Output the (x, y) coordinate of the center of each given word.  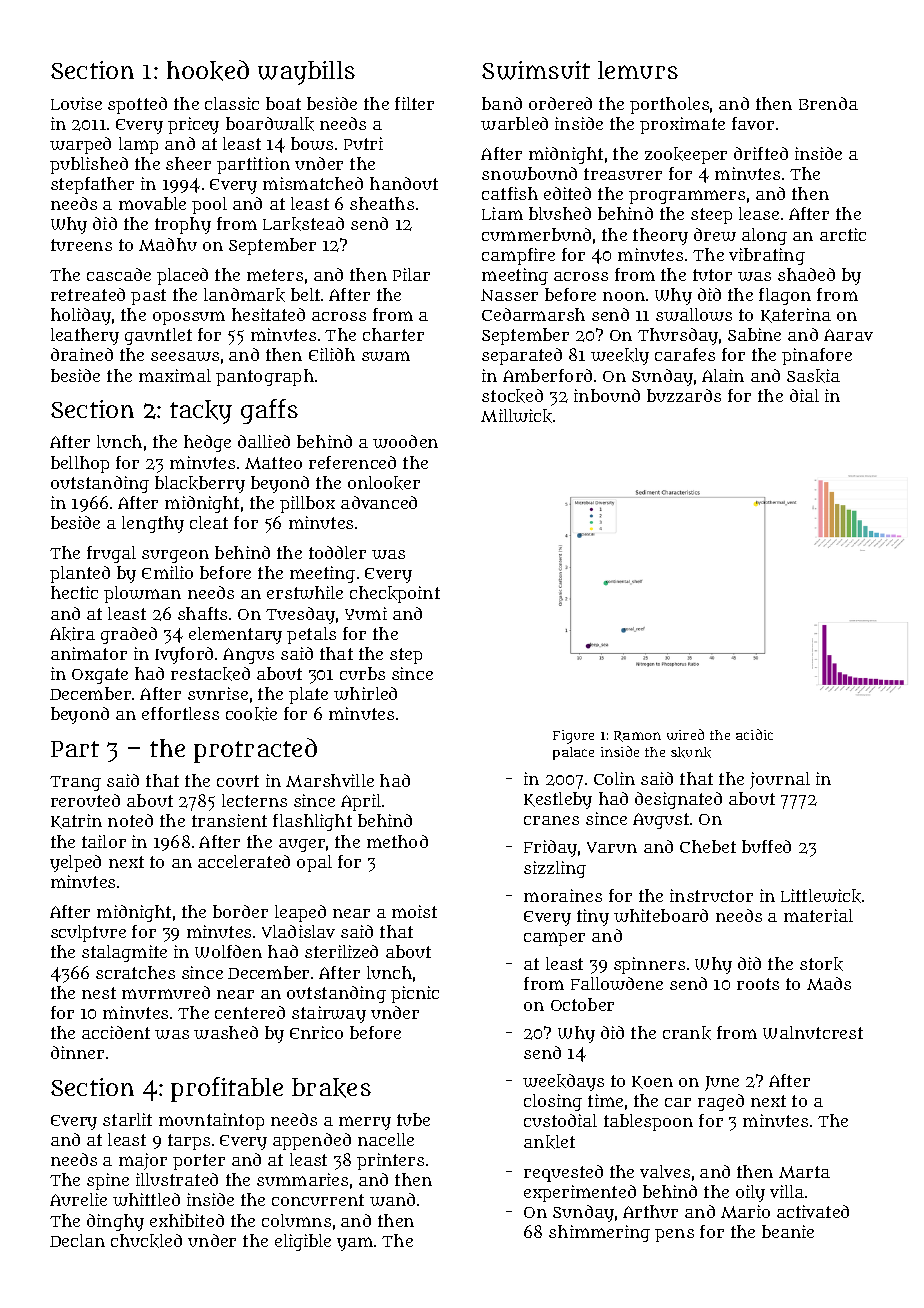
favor (753, 123)
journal (780, 780)
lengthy (153, 524)
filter (414, 103)
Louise (76, 103)
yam (355, 1244)
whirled (365, 693)
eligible (303, 1242)
